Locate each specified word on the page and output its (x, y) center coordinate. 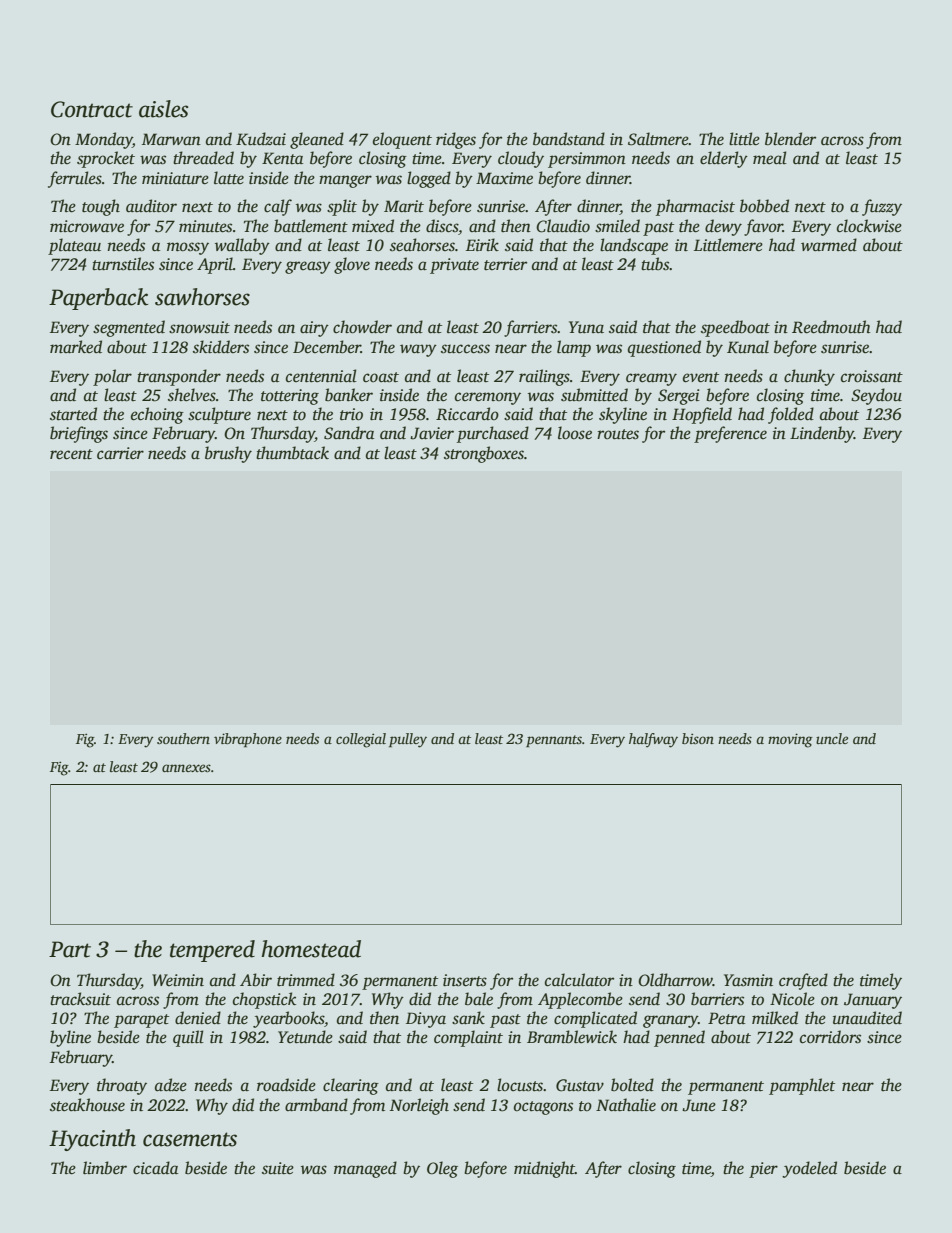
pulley (408, 740)
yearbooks (288, 1019)
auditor (151, 206)
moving (790, 740)
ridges (456, 140)
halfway (653, 740)
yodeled (809, 1169)
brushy (228, 454)
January (873, 1001)
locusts (520, 1085)
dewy (723, 227)
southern (183, 738)
